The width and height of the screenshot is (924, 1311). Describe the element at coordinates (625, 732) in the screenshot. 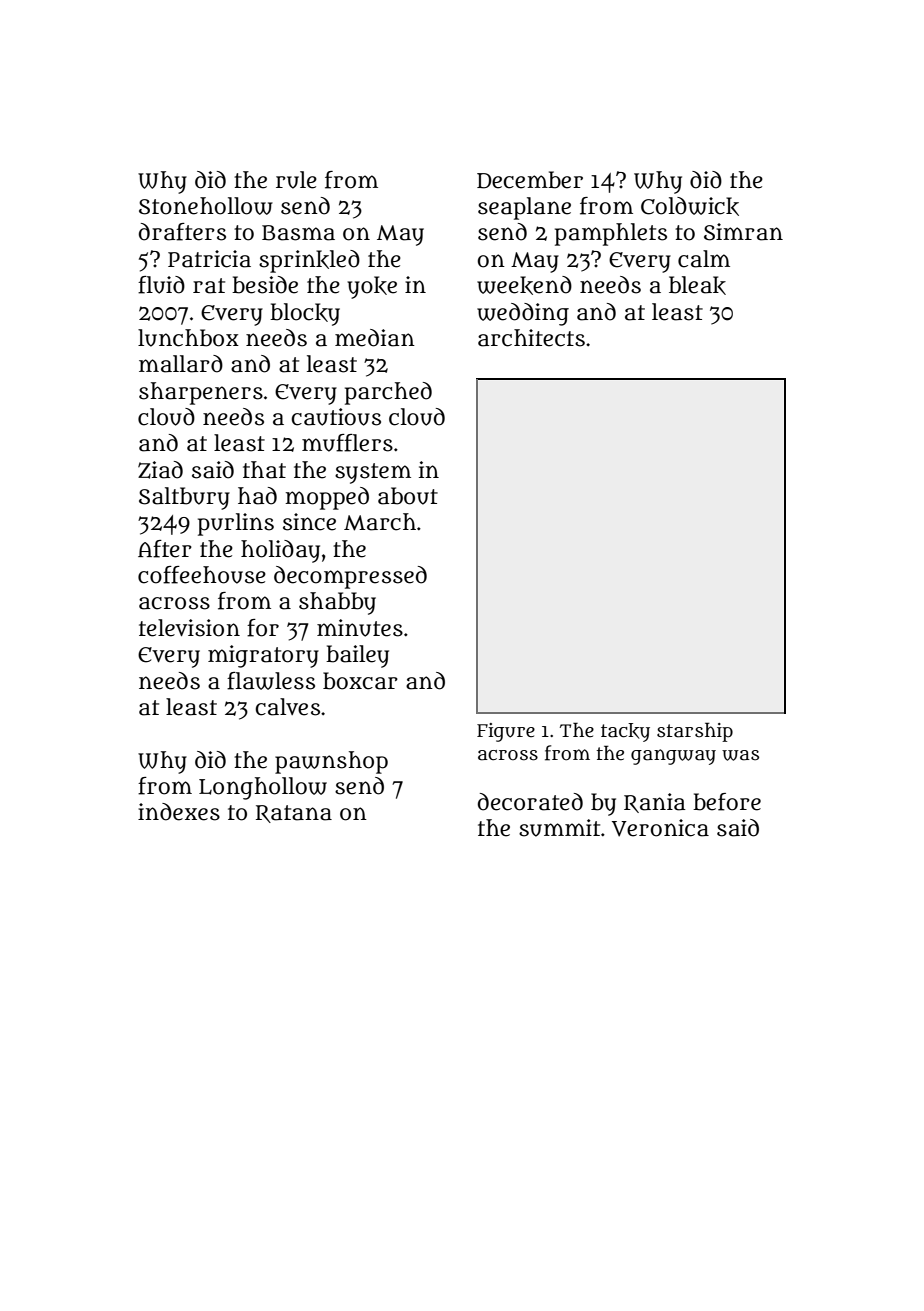

I see `tacky` at that location.
